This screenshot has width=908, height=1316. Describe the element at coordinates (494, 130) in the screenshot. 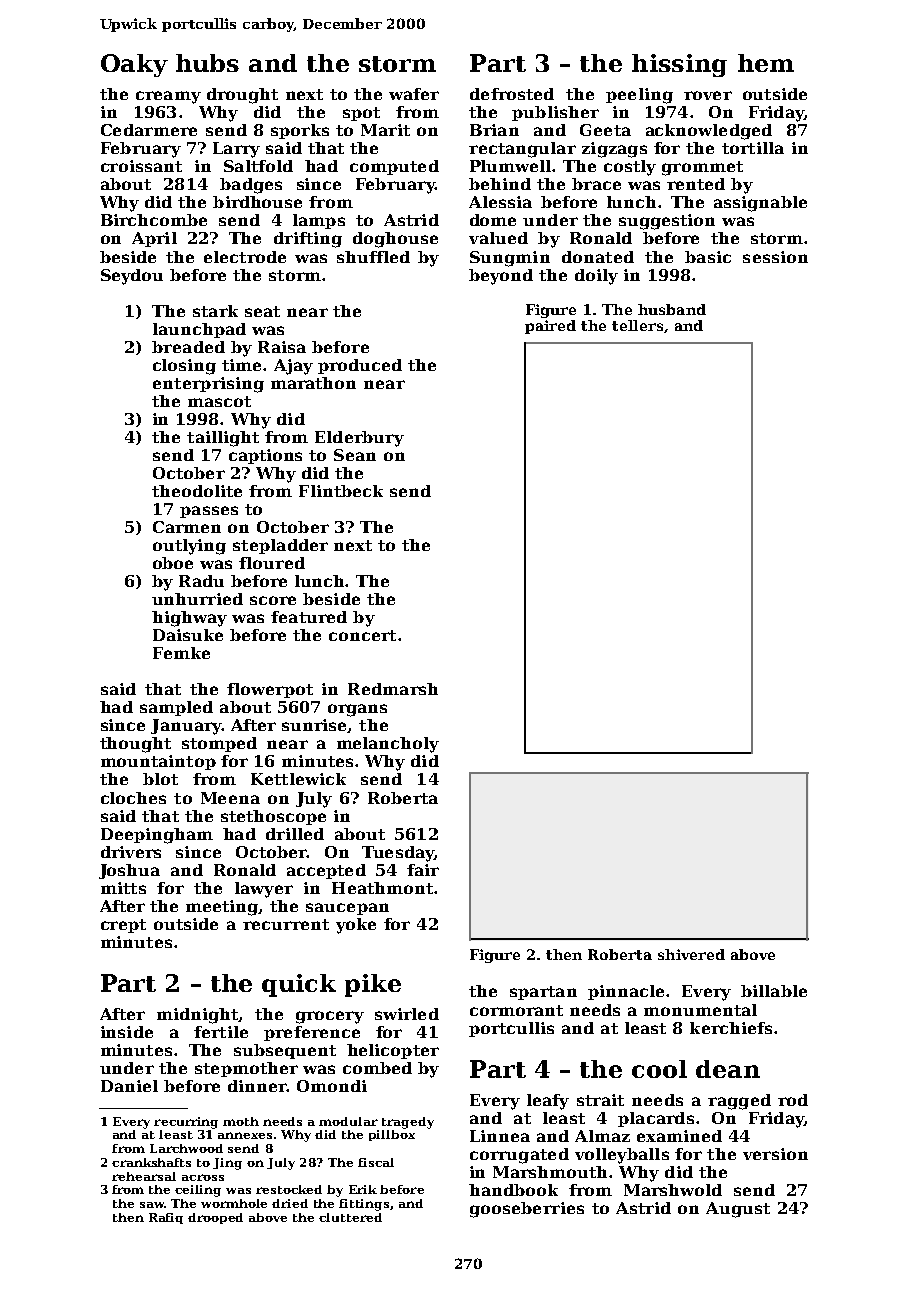

I see `Brian` at that location.
